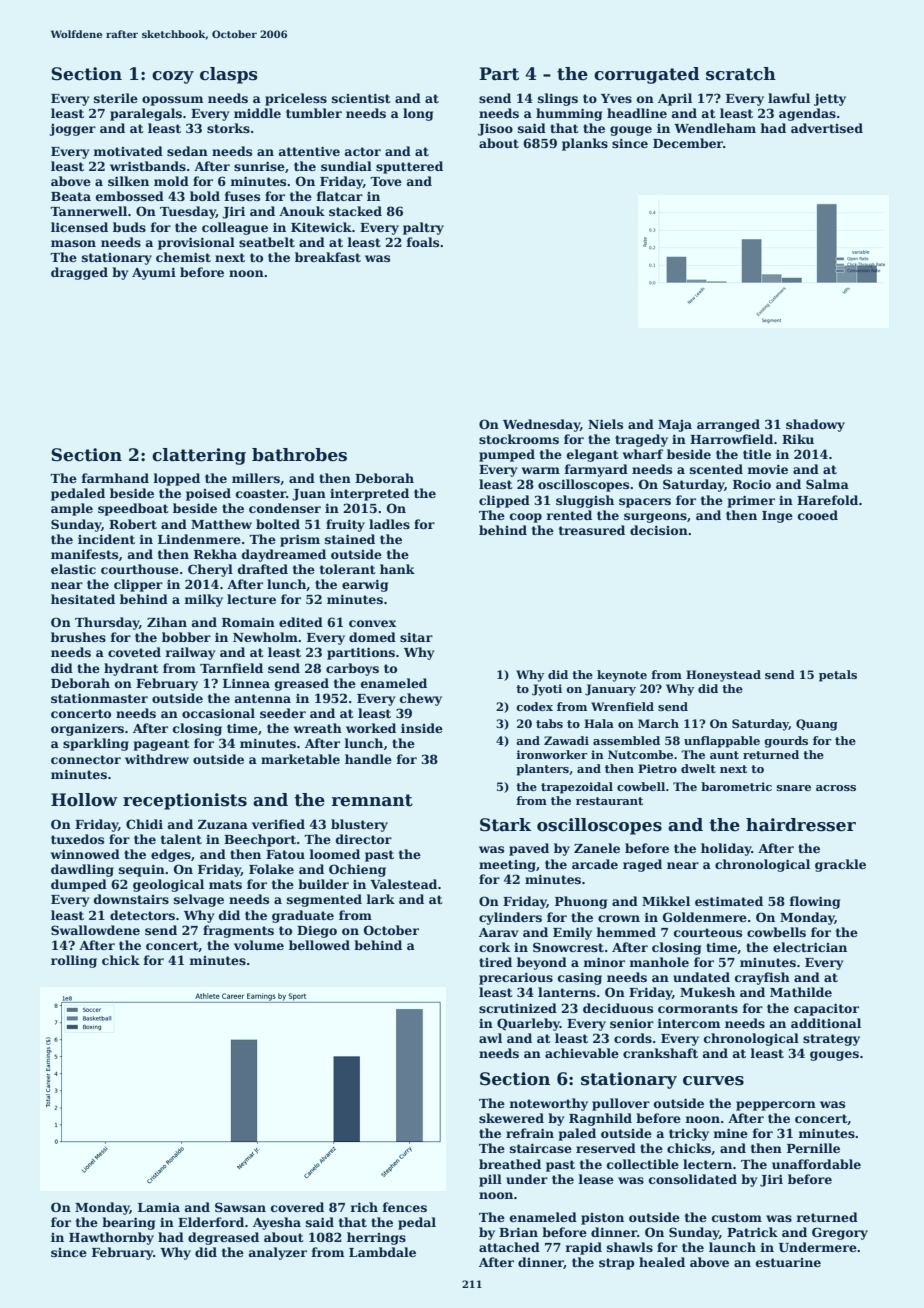 The image size is (924, 1308). Describe the element at coordinates (826, 1023) in the document. I see `additional` at that location.
